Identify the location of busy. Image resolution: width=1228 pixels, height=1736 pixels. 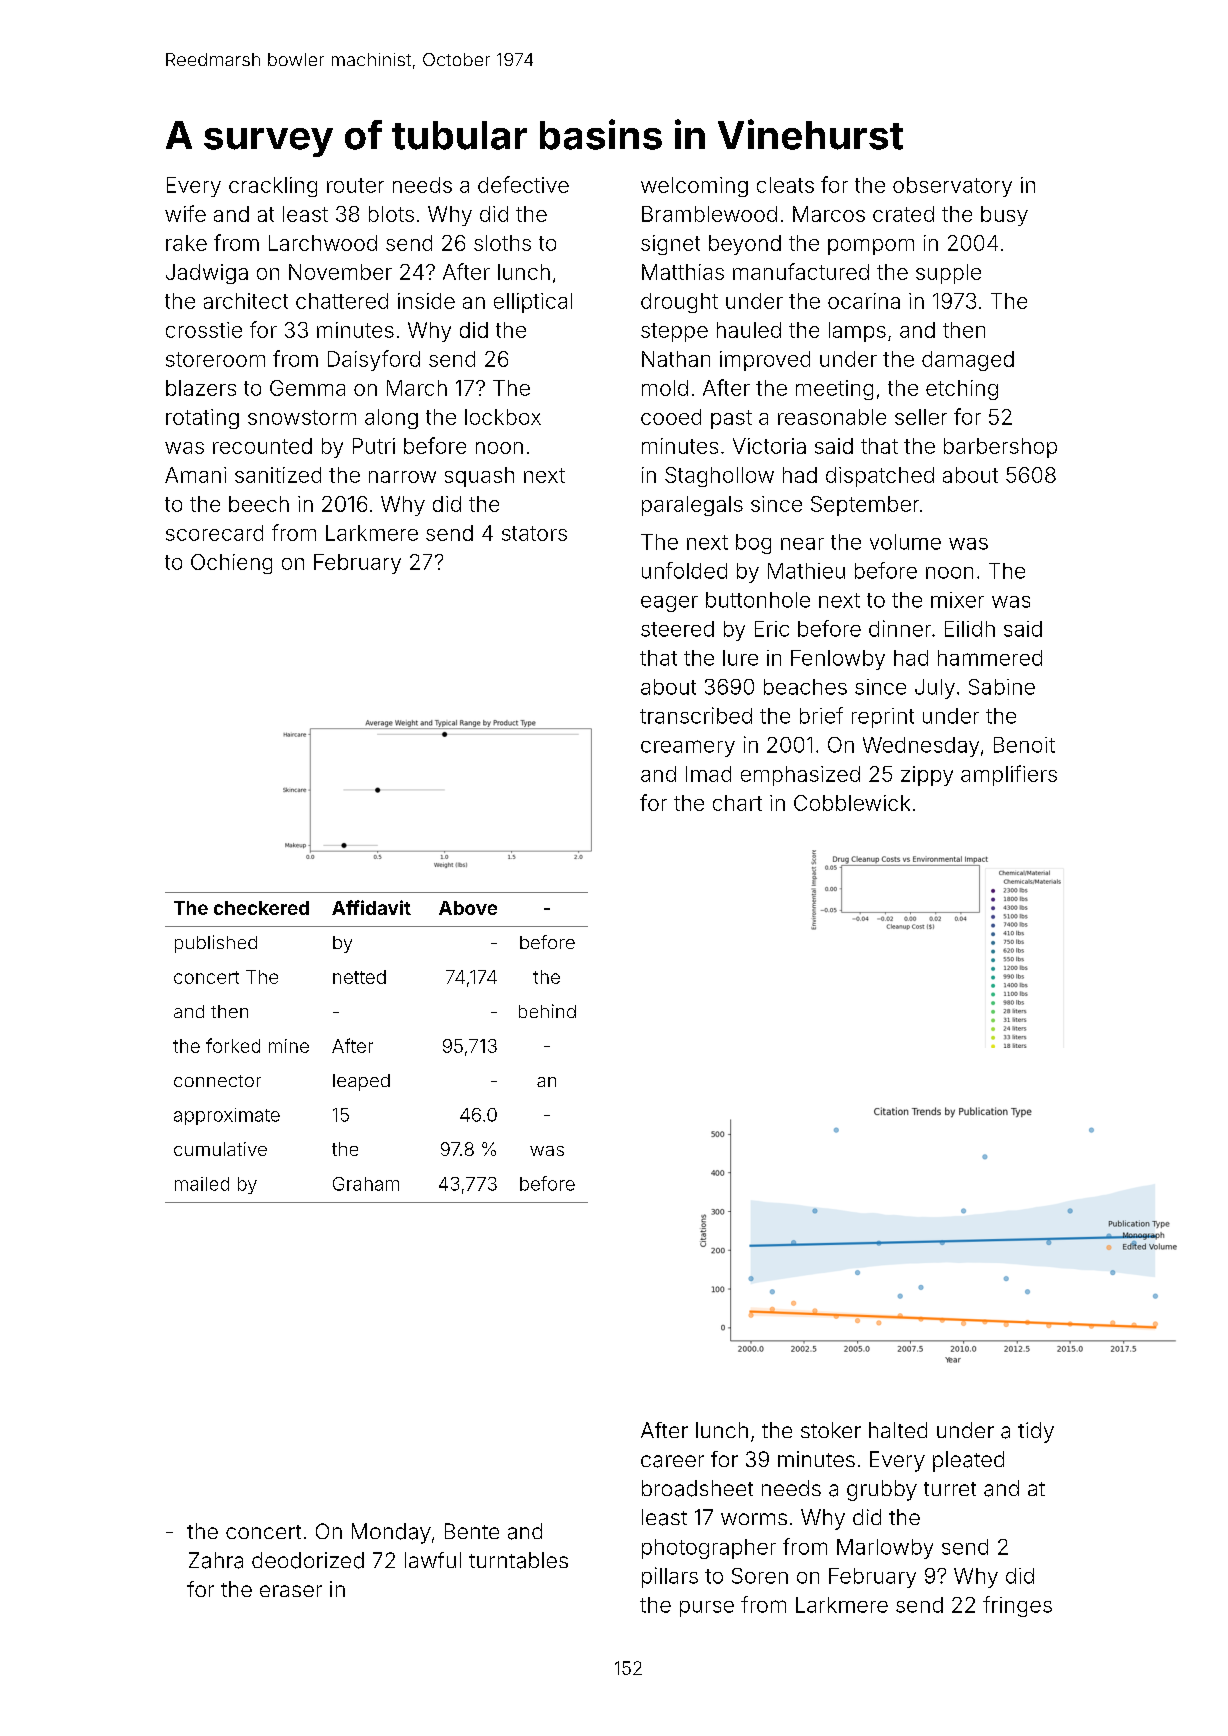
(1004, 216).
